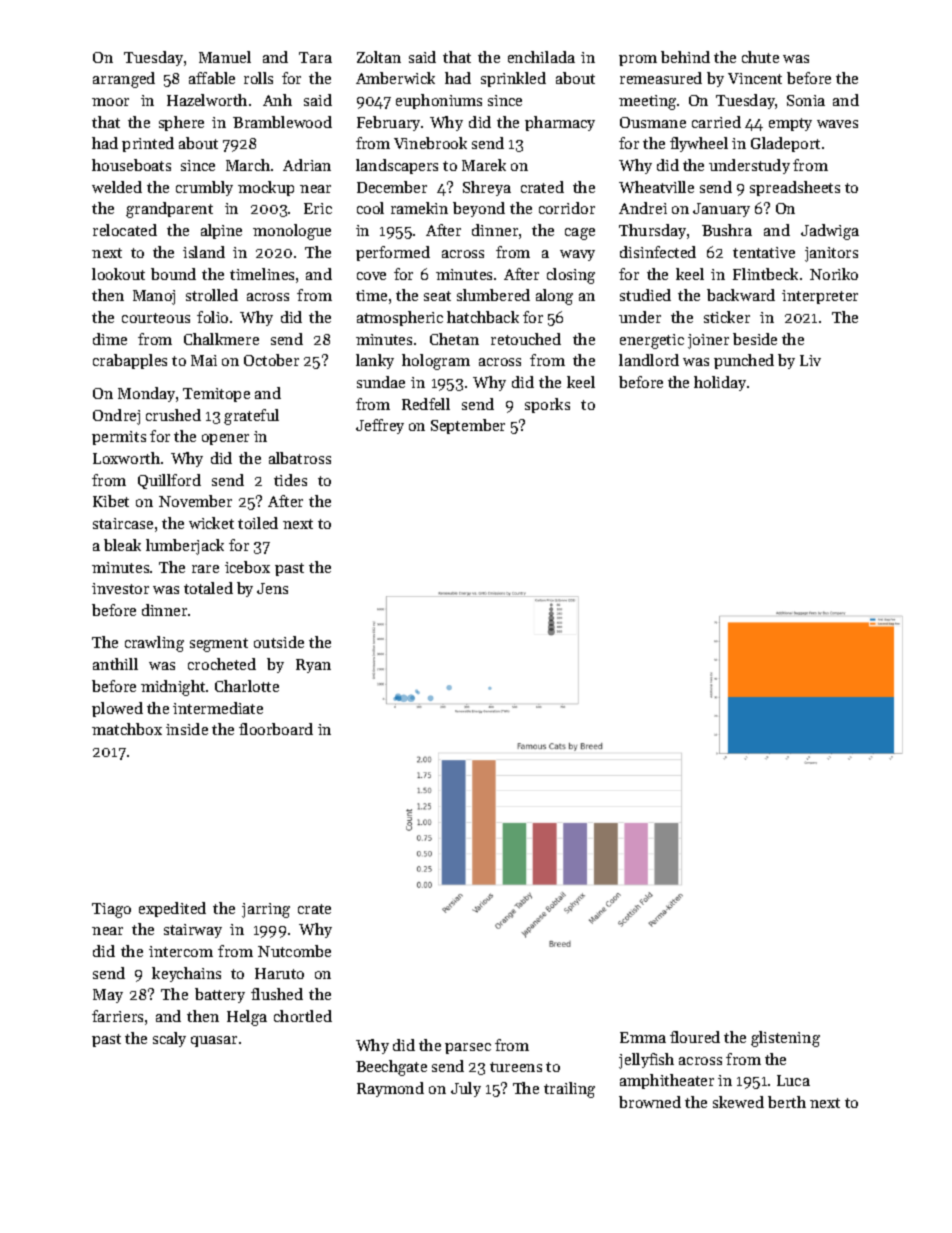 The height and width of the image is (1233, 952). I want to click on Jeffrey, so click(380, 426).
